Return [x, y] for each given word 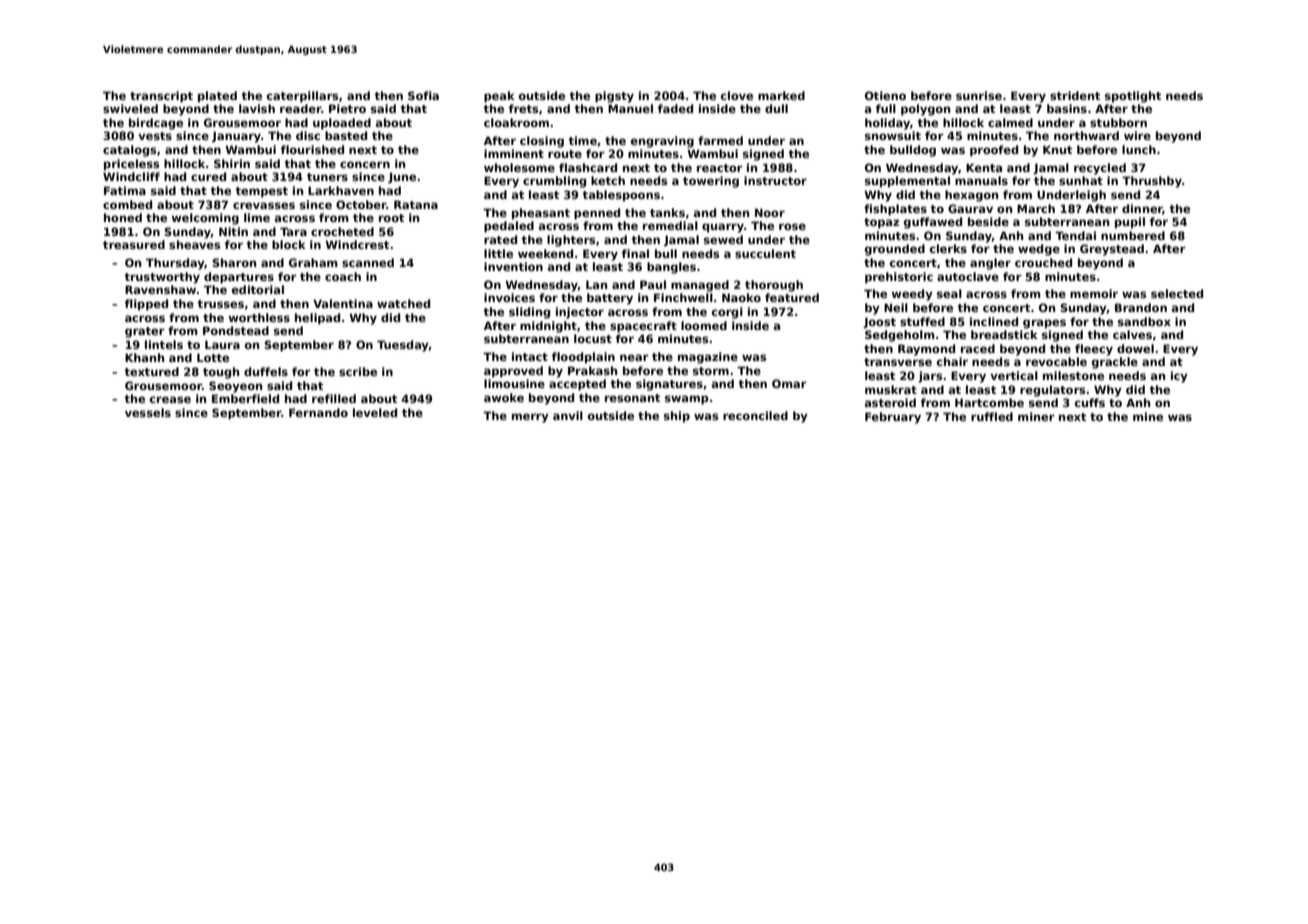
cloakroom [516, 122]
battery [610, 299]
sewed [723, 239]
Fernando [318, 412]
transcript [161, 97]
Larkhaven [341, 190]
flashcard [588, 167]
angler [990, 264]
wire [1137, 135]
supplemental [907, 182]
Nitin [233, 231]
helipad [317, 319]
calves [1132, 334]
